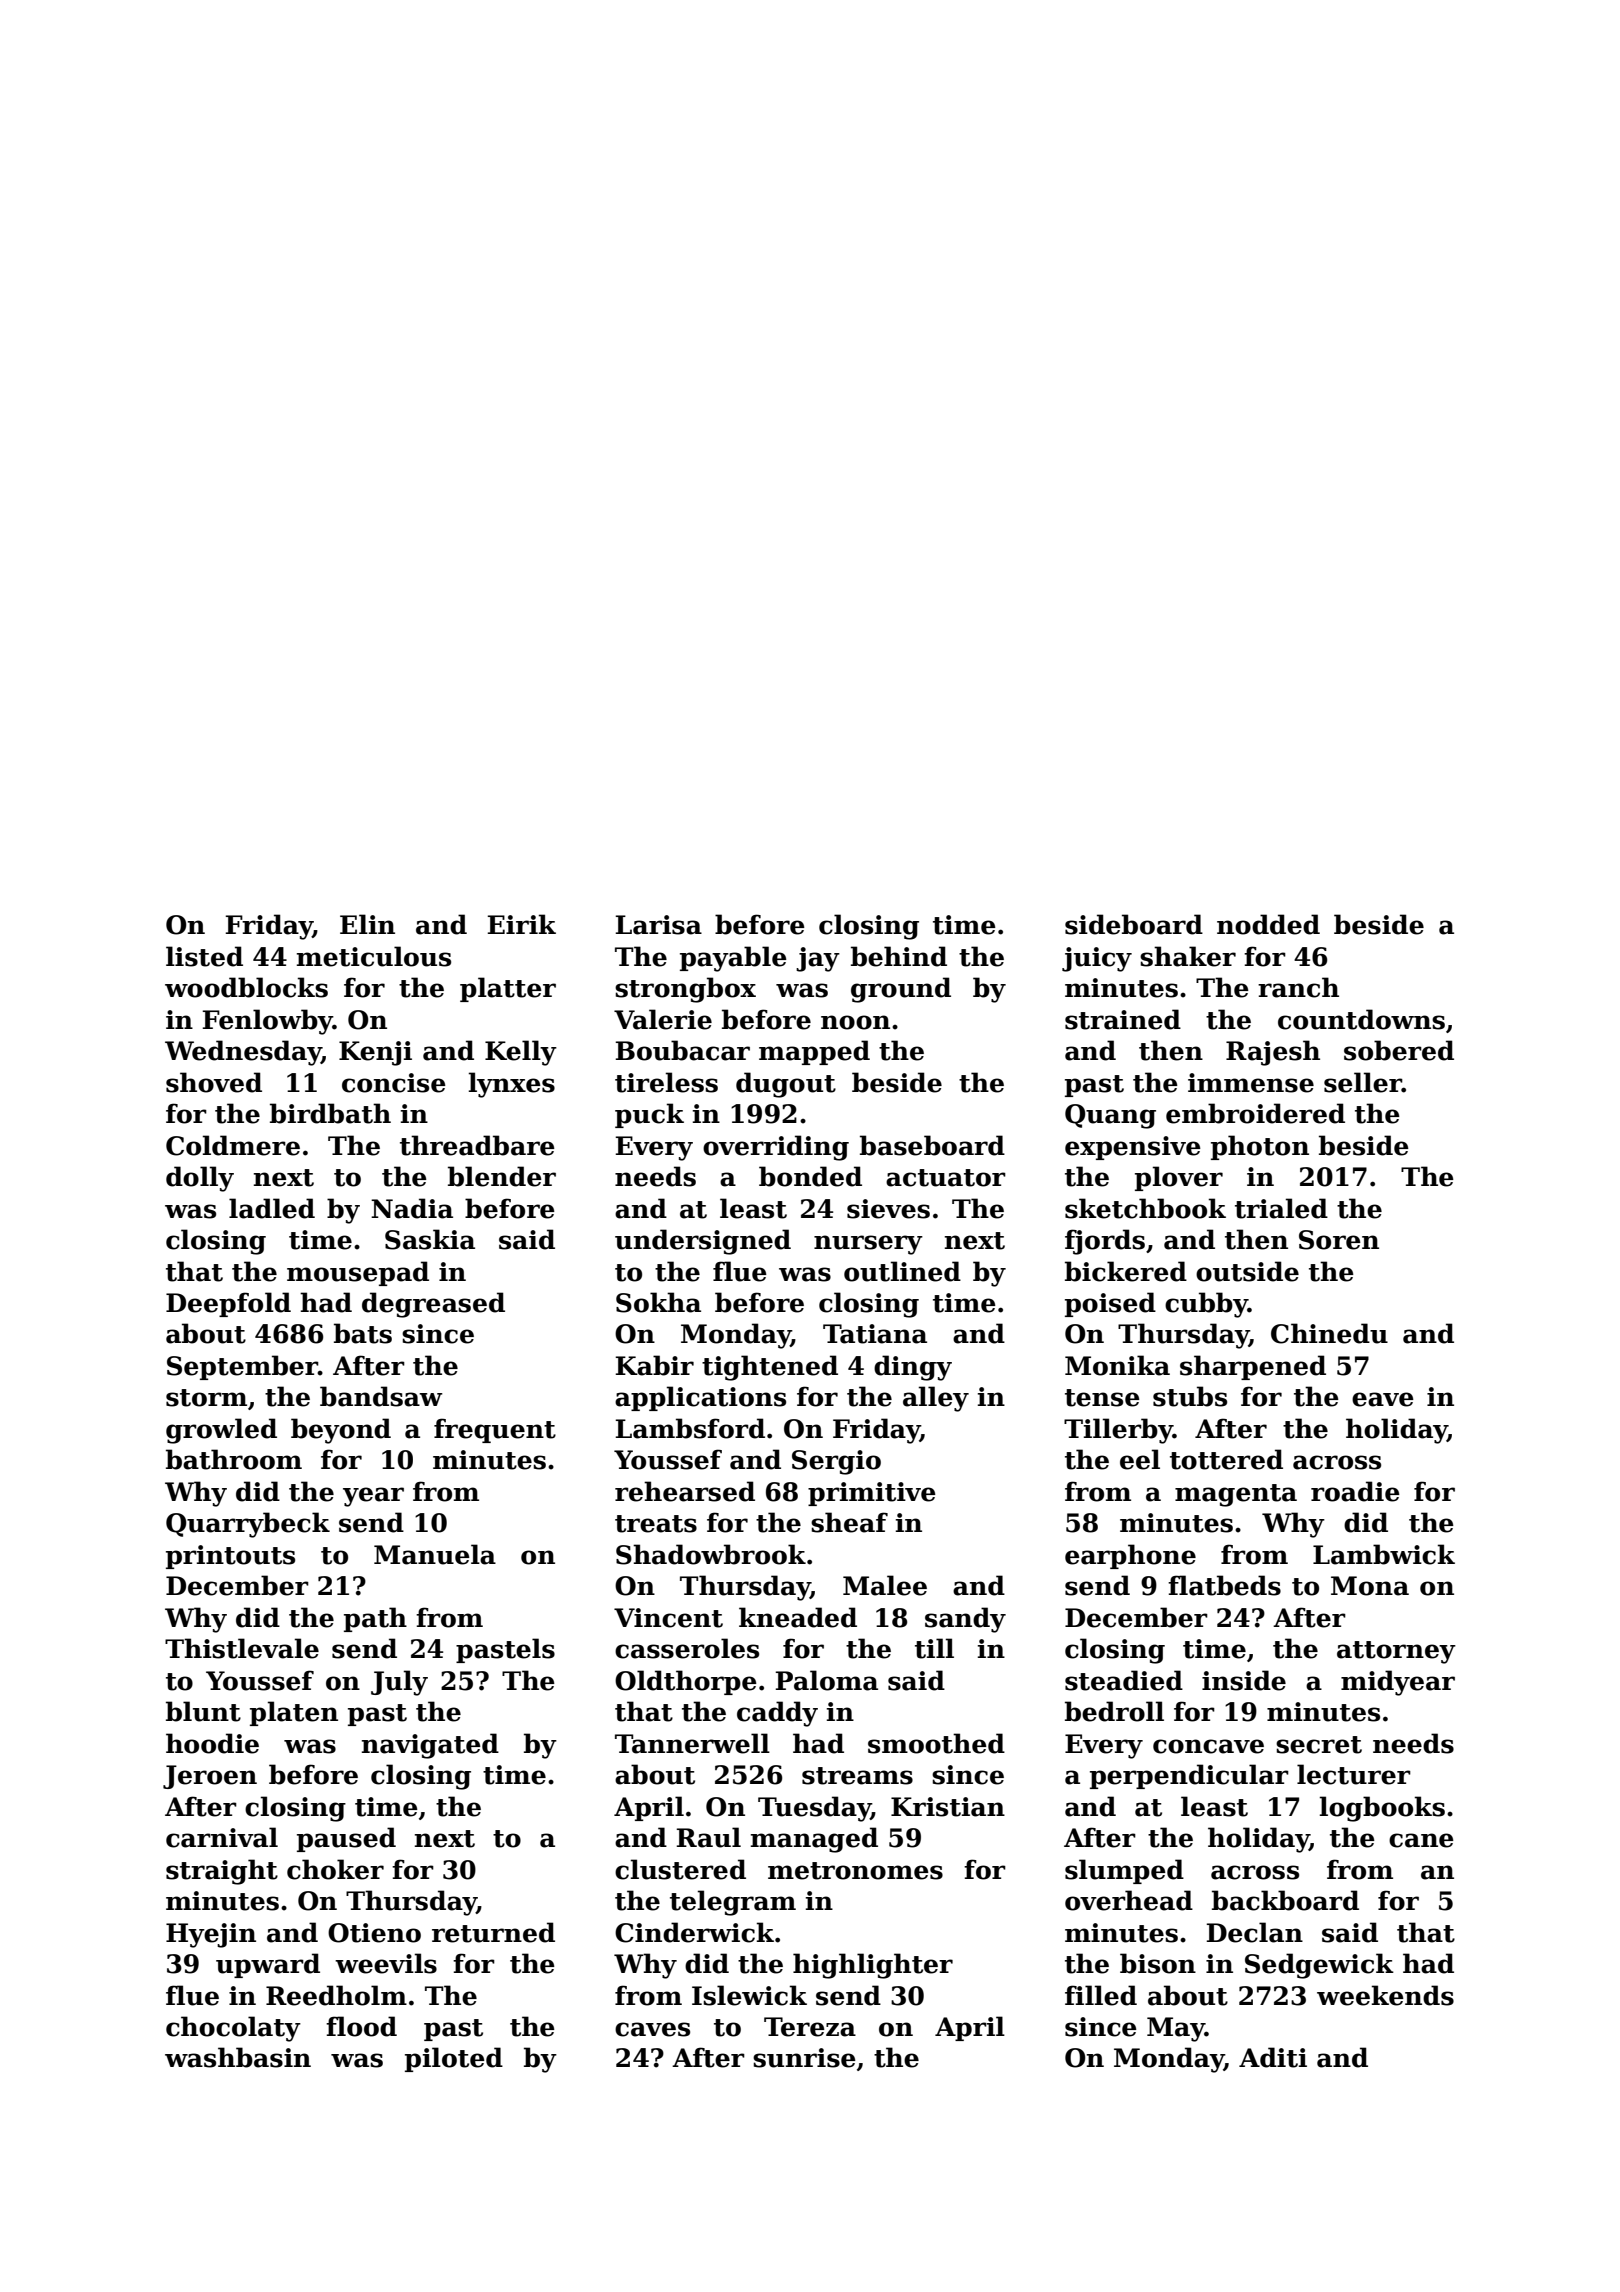 The height and width of the screenshot is (2292, 1620). What do you see at coordinates (330, 1113) in the screenshot?
I see `birdbath` at bounding box center [330, 1113].
